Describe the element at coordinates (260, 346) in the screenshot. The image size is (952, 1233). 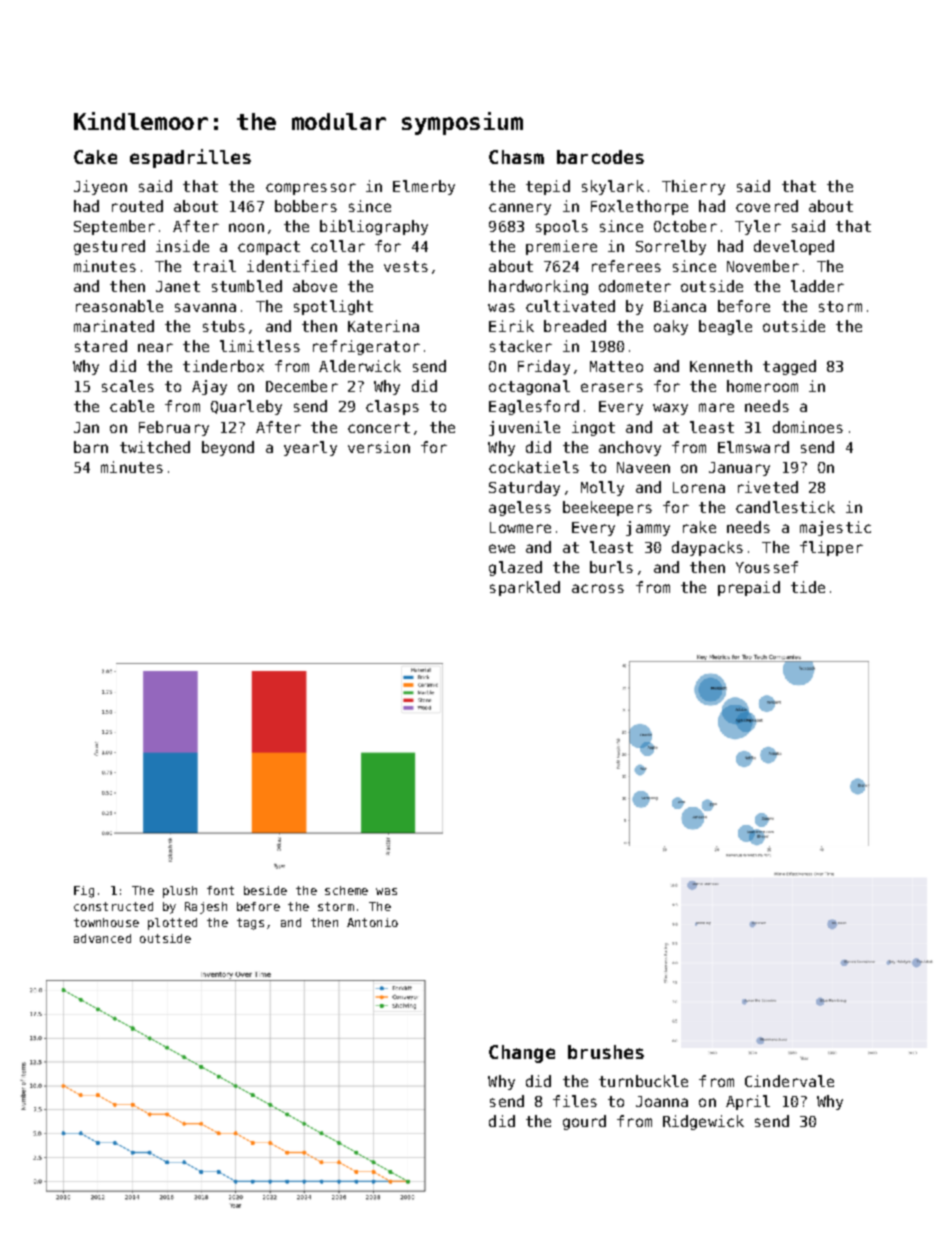
I see `limitless` at that location.
